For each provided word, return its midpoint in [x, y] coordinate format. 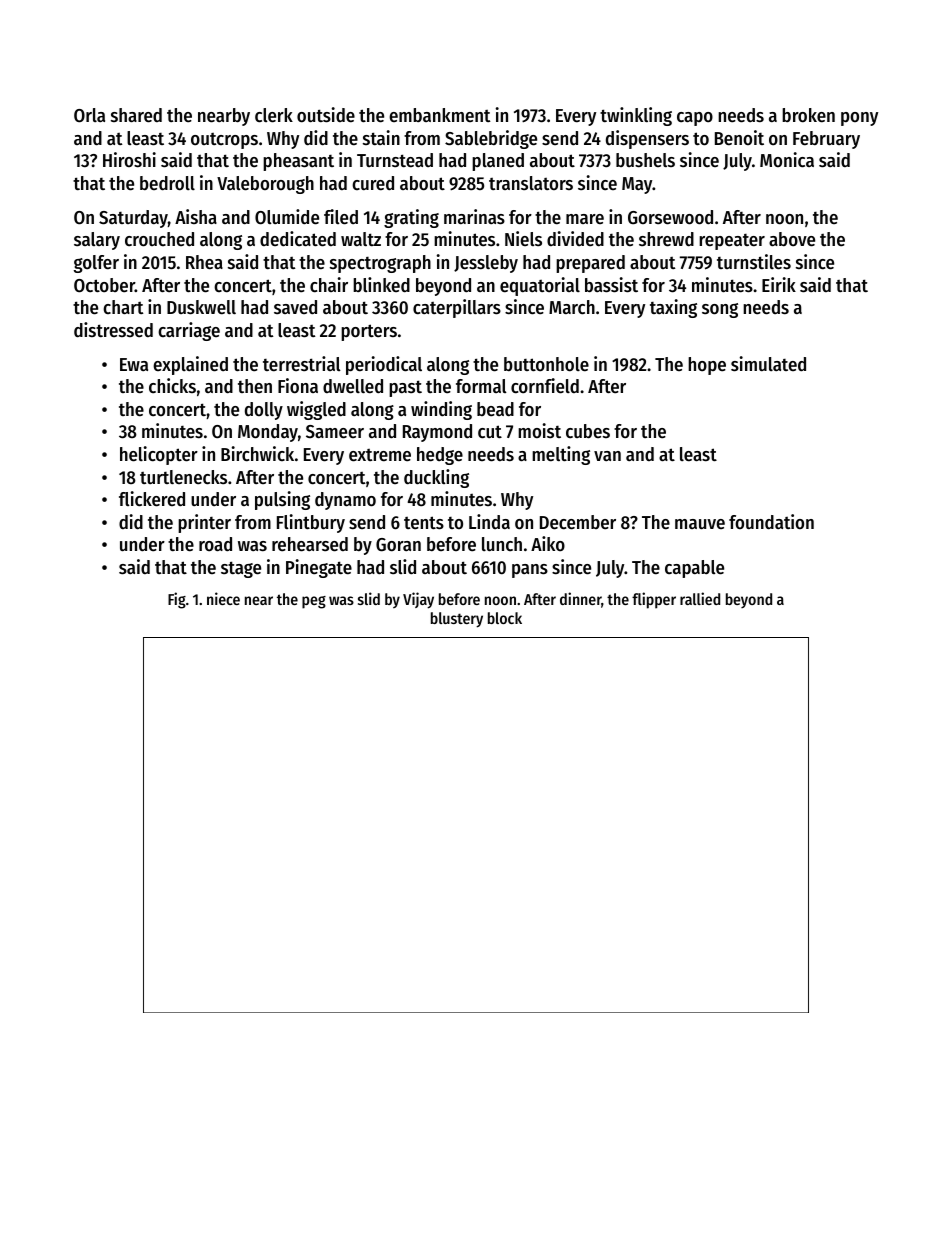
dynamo [345, 501]
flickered [152, 499]
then [255, 386]
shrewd [666, 239]
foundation [771, 522]
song [720, 310]
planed [498, 162]
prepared [590, 264]
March [572, 307]
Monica [787, 160]
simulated [768, 364]
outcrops [224, 141]
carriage [189, 331]
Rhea [204, 262]
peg [314, 602]
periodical [384, 365]
